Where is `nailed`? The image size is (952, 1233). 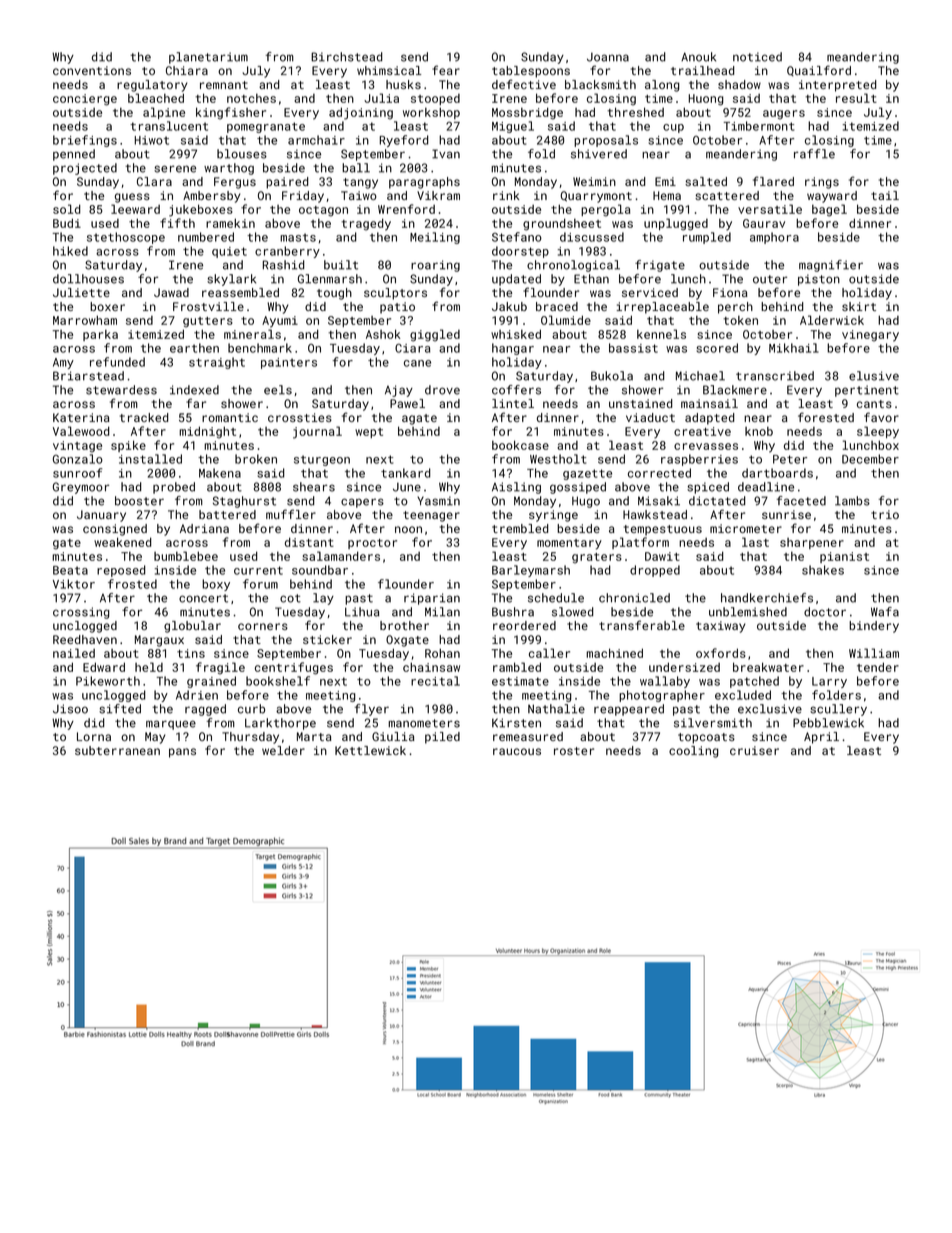
nailed is located at coordinates (74, 653).
